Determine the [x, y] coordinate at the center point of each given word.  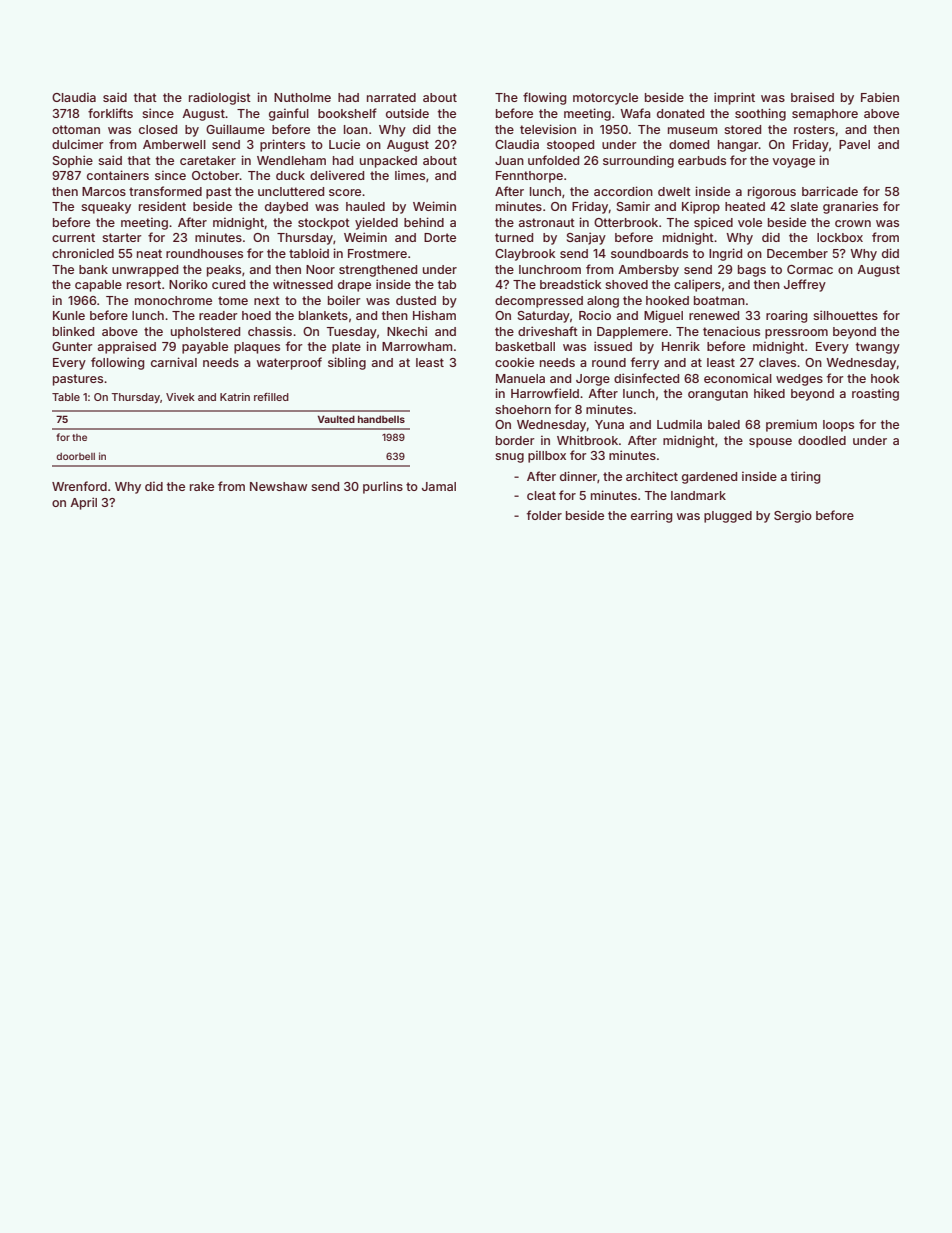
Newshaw [278, 486]
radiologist [220, 98]
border [515, 440]
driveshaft [548, 331]
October [216, 175]
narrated [391, 97]
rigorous [772, 192]
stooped [570, 146]
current [73, 237]
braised [812, 97]
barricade [830, 191]
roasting [875, 394]
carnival [174, 362]
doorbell [75, 456]
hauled [365, 206]
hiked [769, 393]
